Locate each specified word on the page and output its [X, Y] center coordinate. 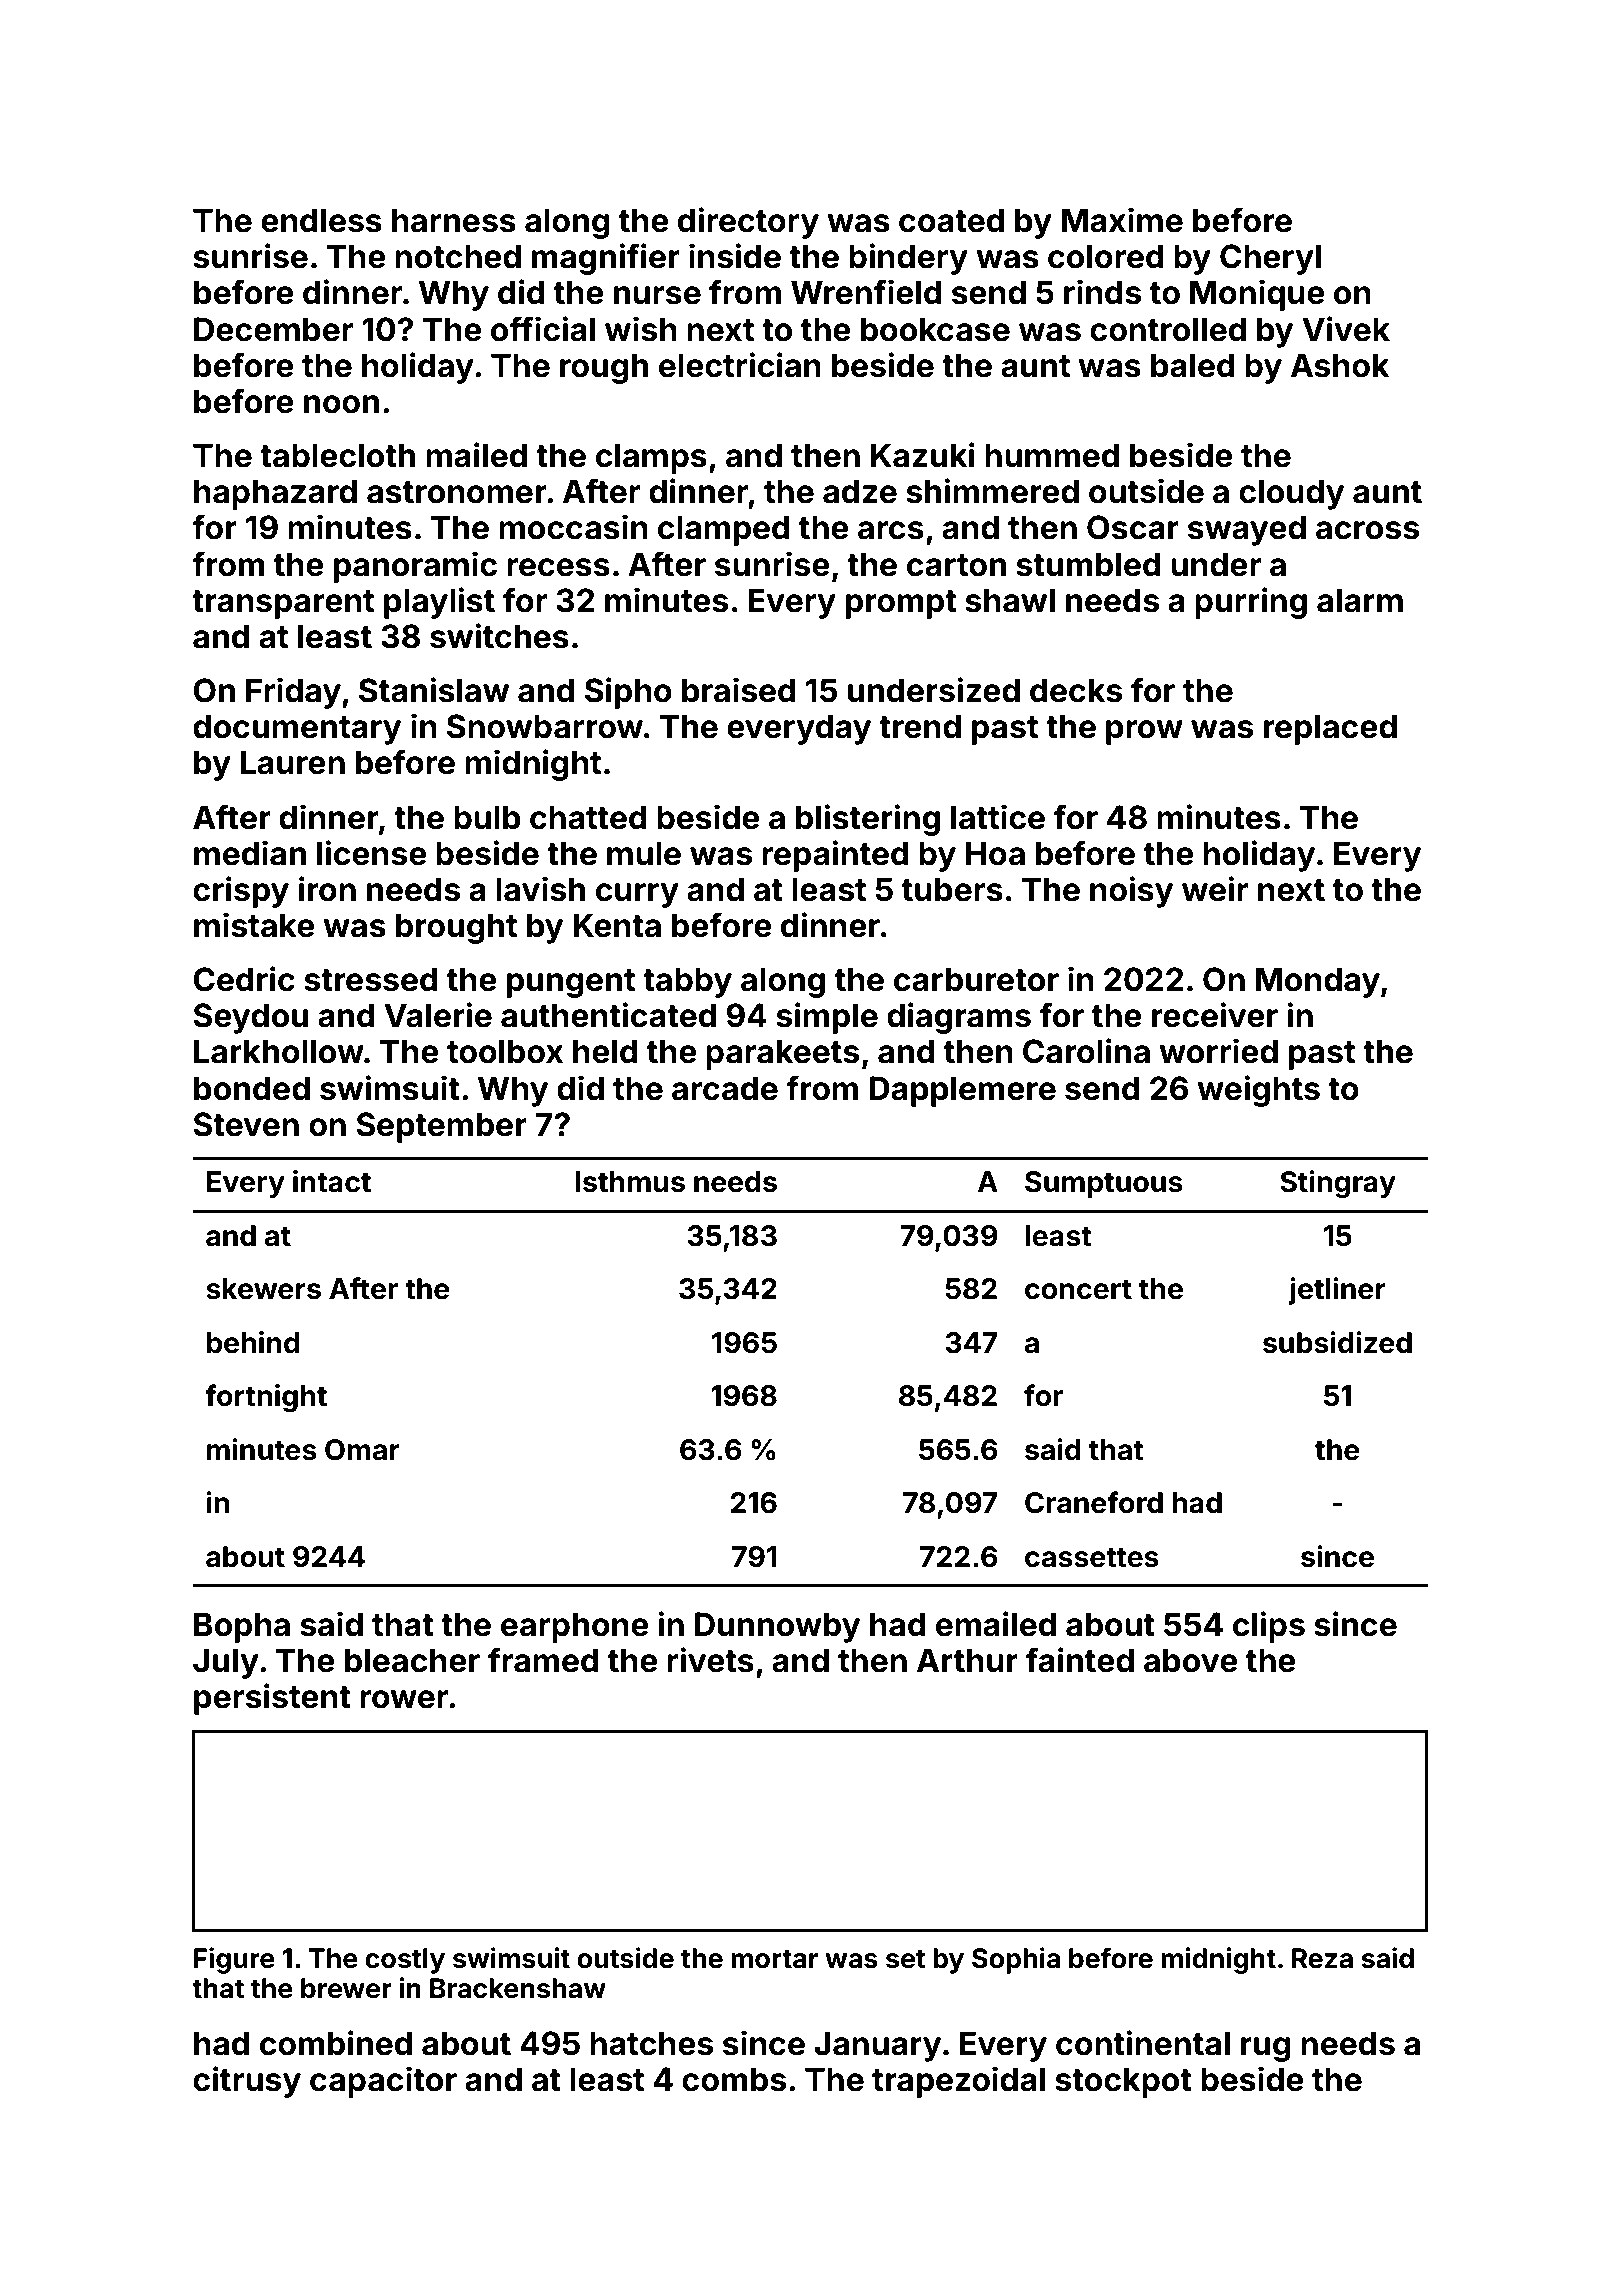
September [441, 1127]
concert [1078, 1289]
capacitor [383, 2082]
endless [321, 220]
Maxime [1122, 220]
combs [734, 2079]
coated [951, 220]
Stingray [1338, 1184]
